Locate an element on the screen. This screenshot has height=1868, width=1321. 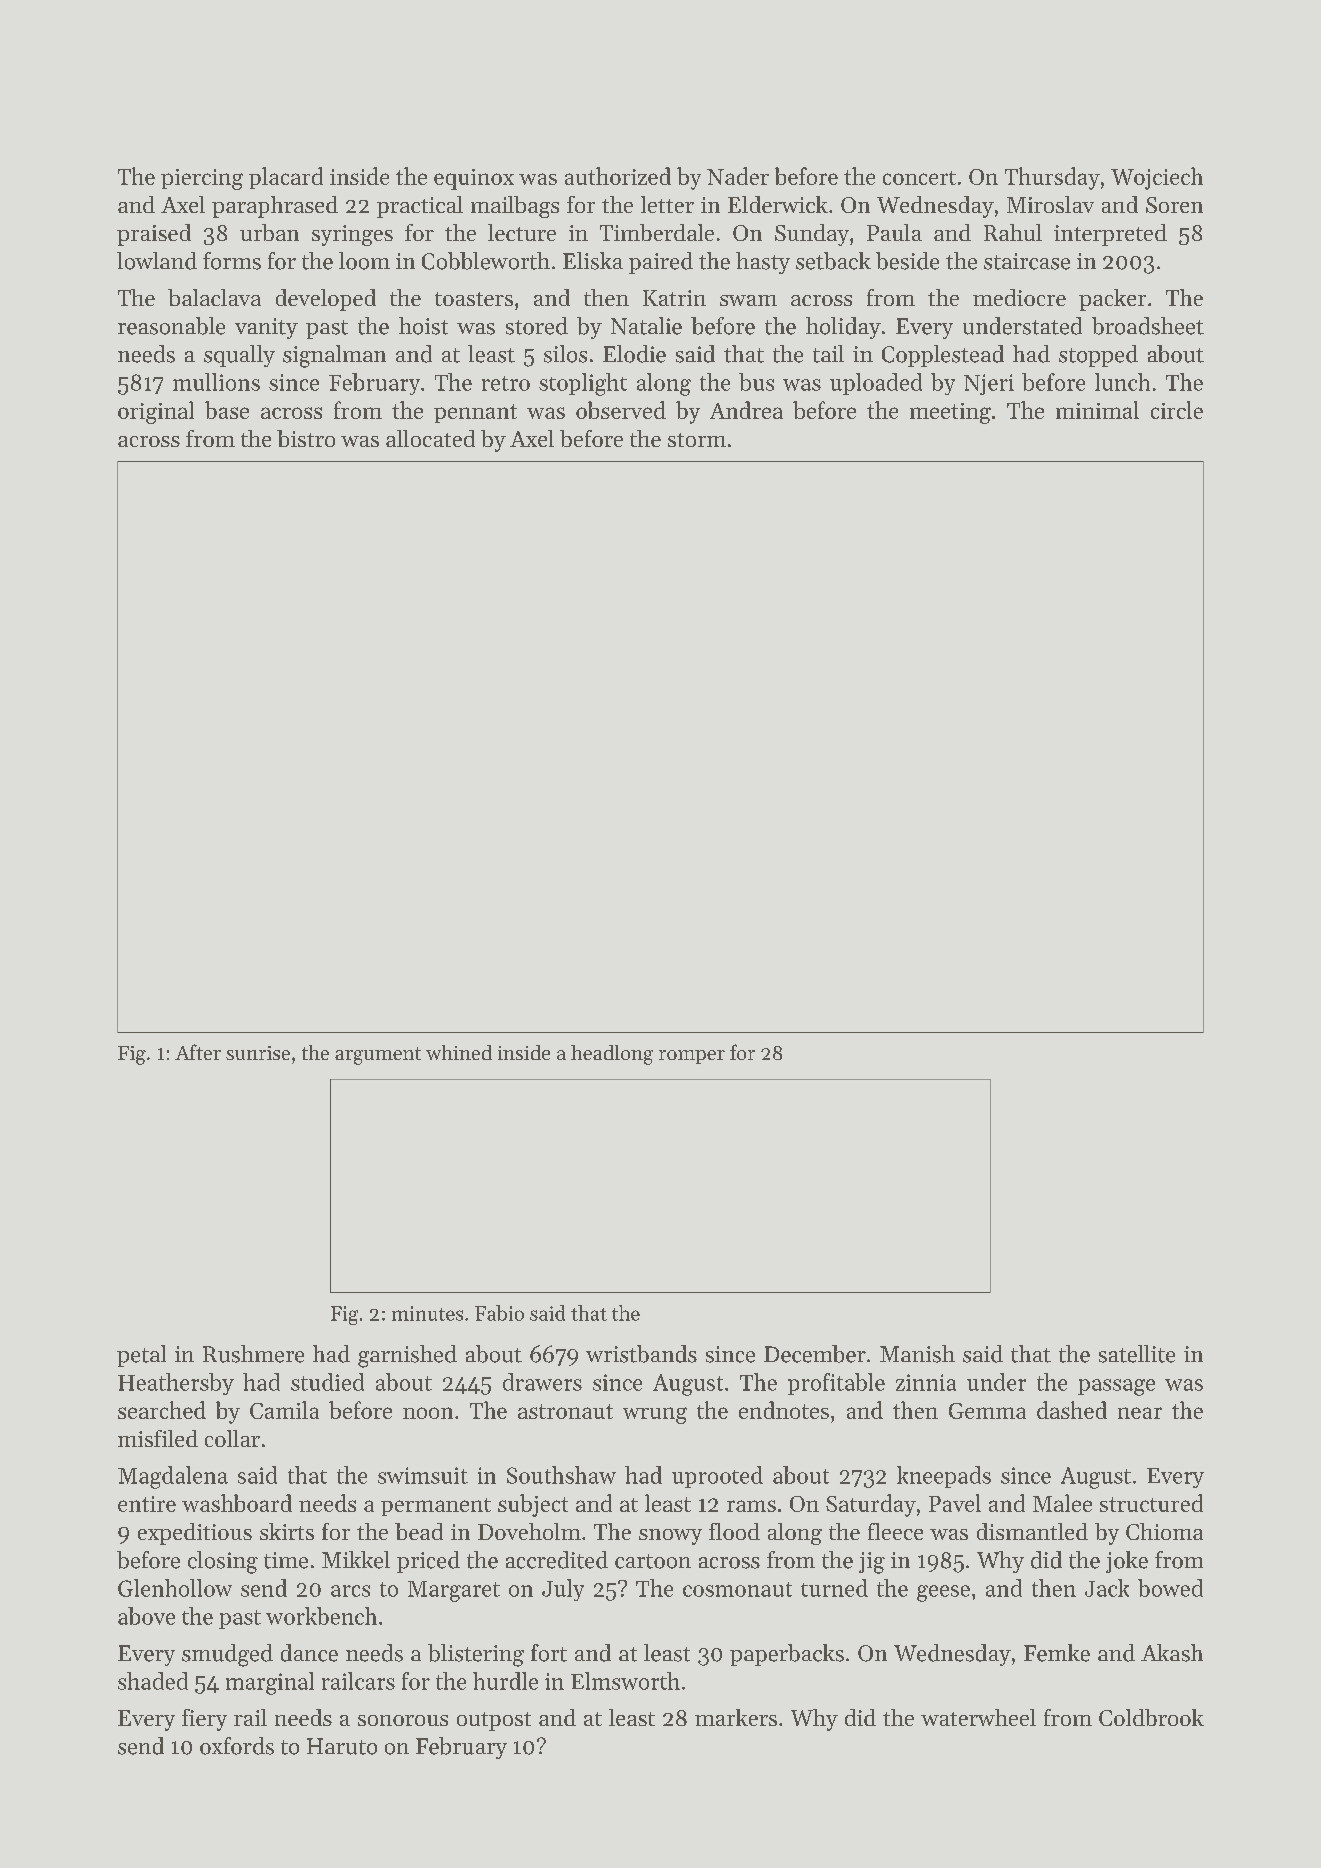
original is located at coordinates (156, 412).
